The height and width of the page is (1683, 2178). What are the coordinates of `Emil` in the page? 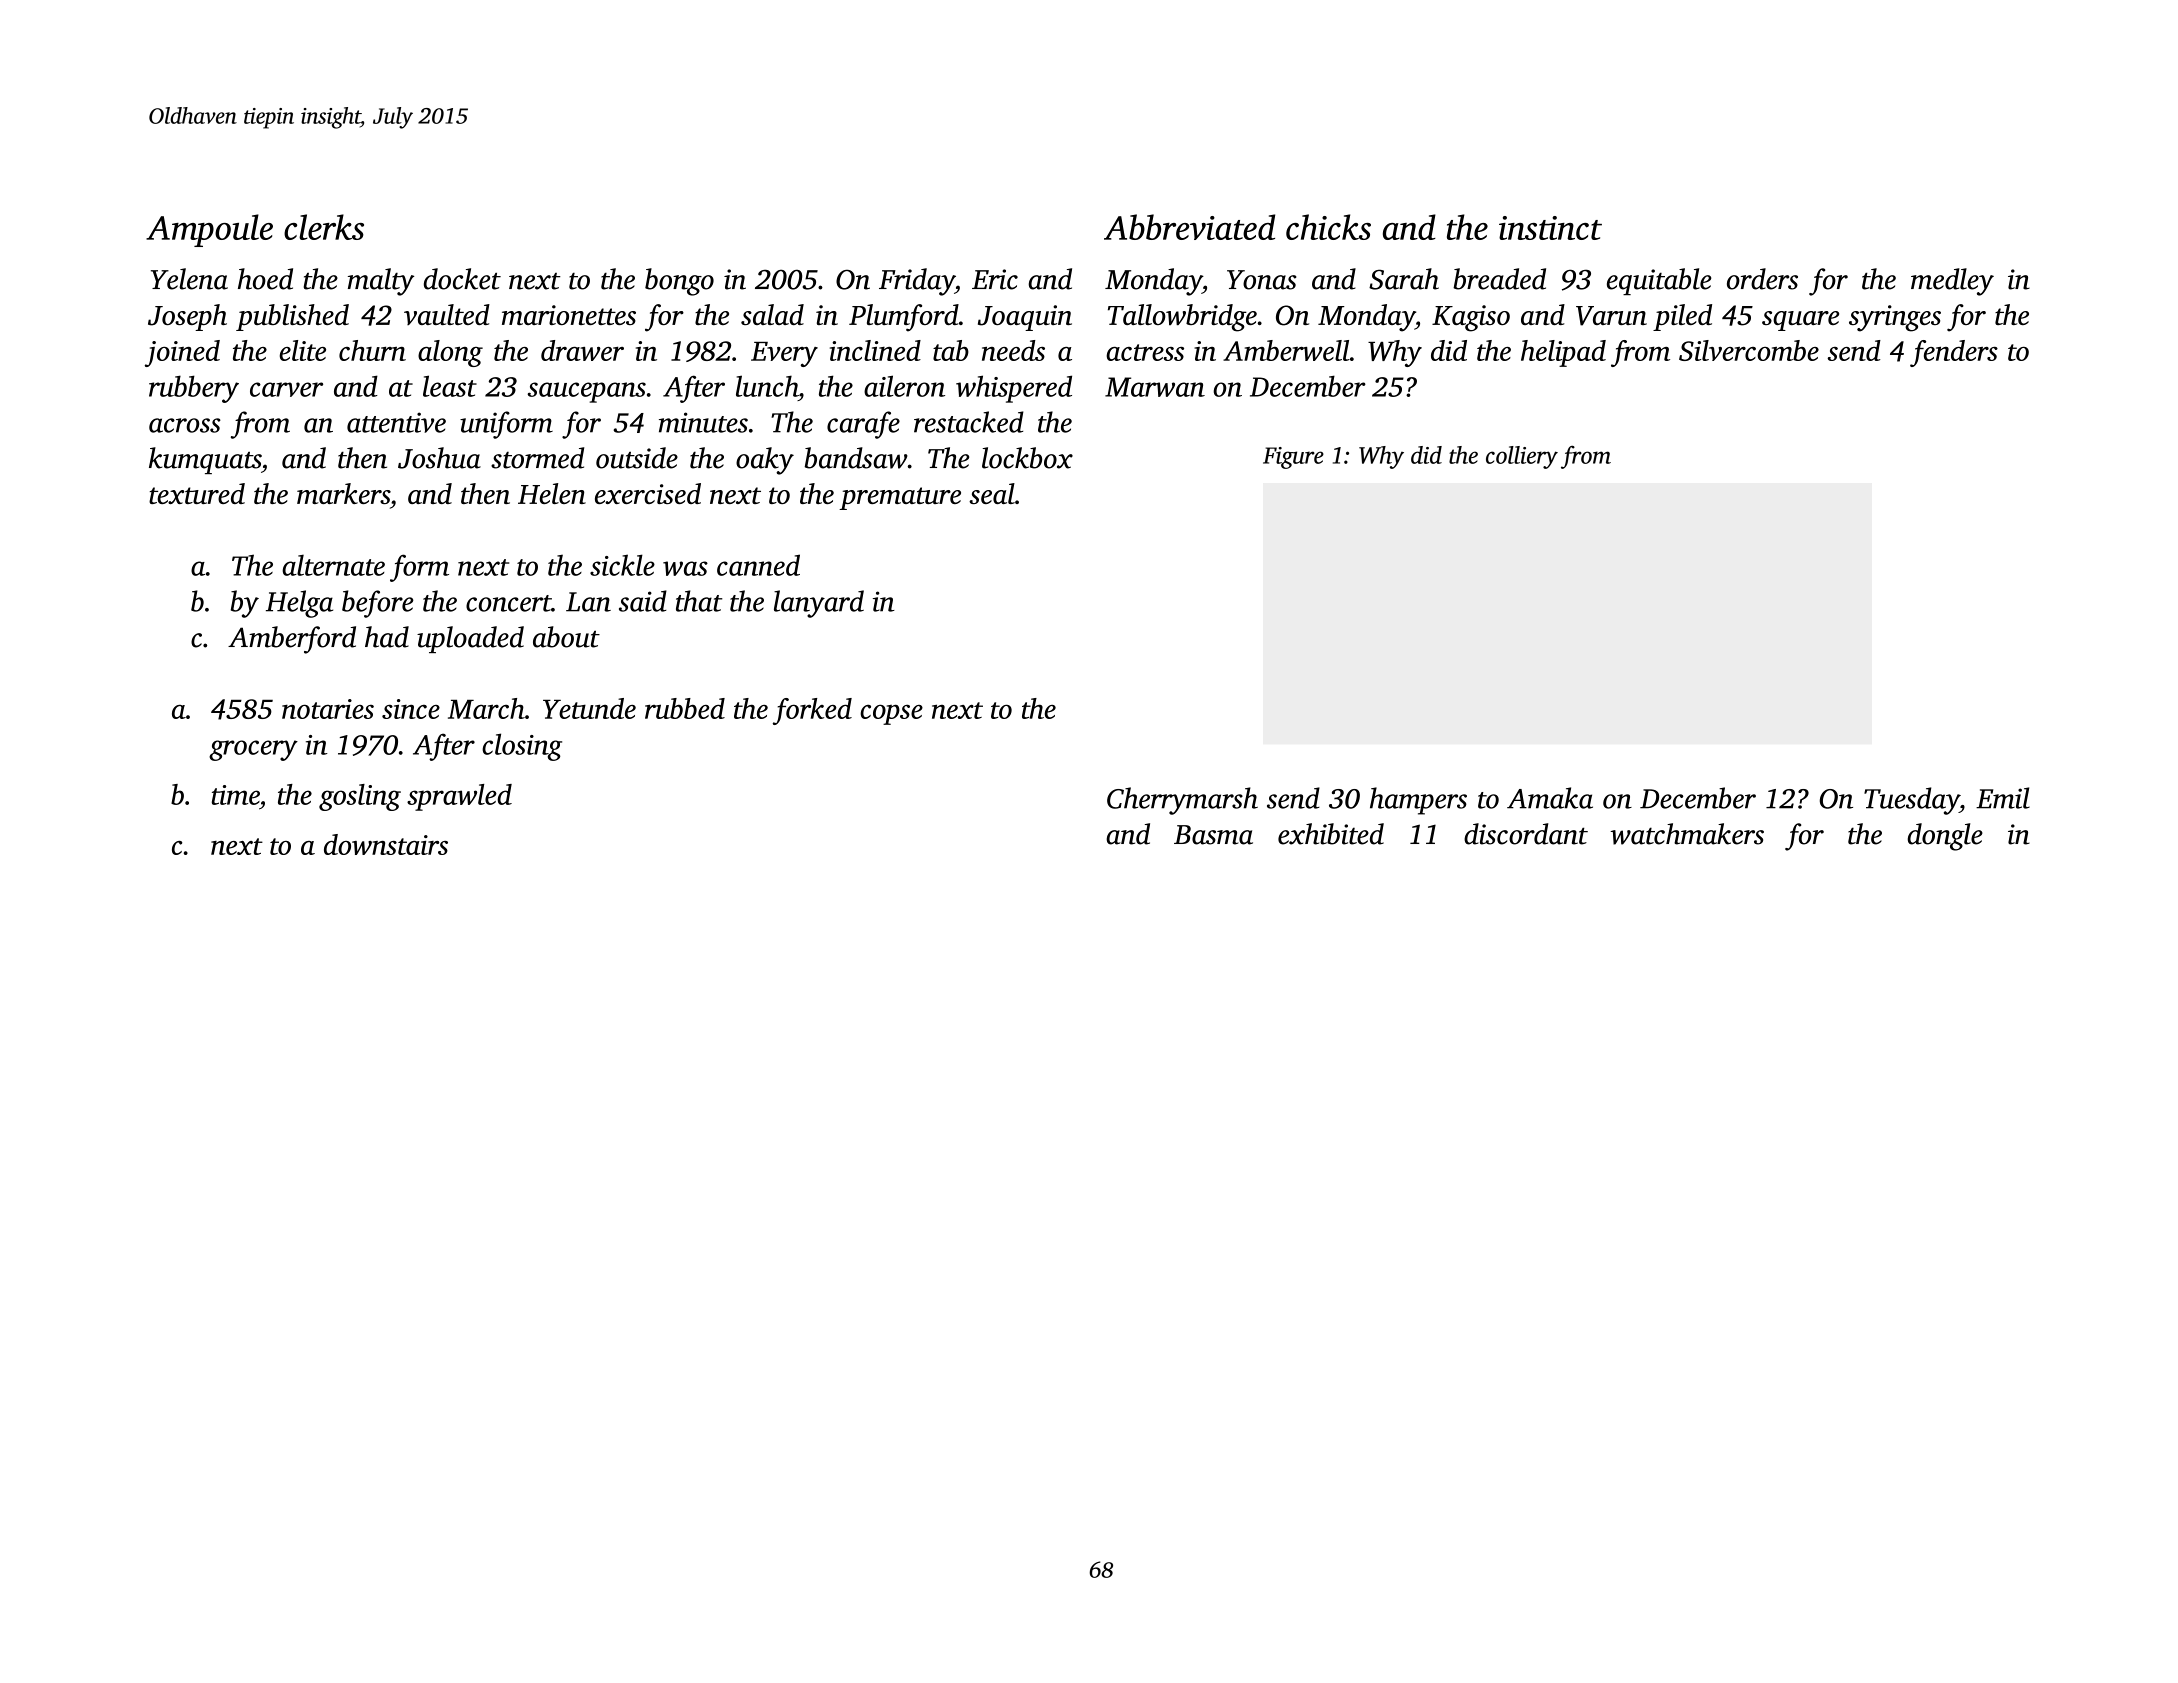 It's located at (2003, 798).
